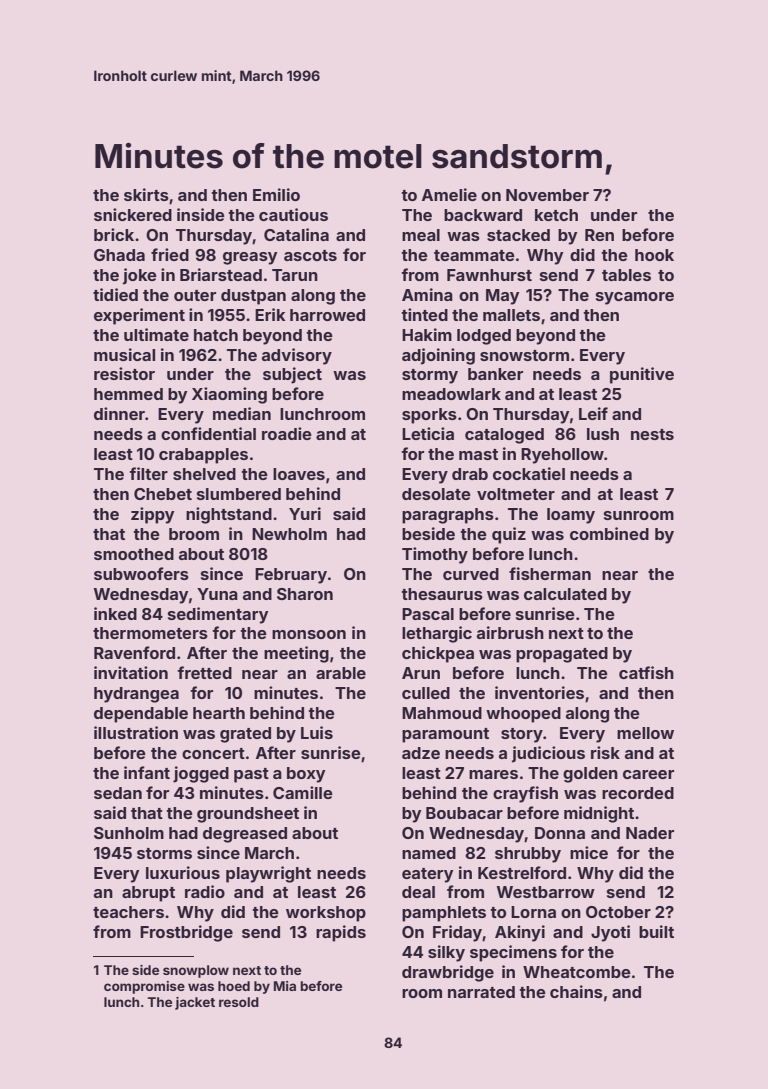  What do you see at coordinates (299, 474) in the screenshot?
I see `loaves` at bounding box center [299, 474].
